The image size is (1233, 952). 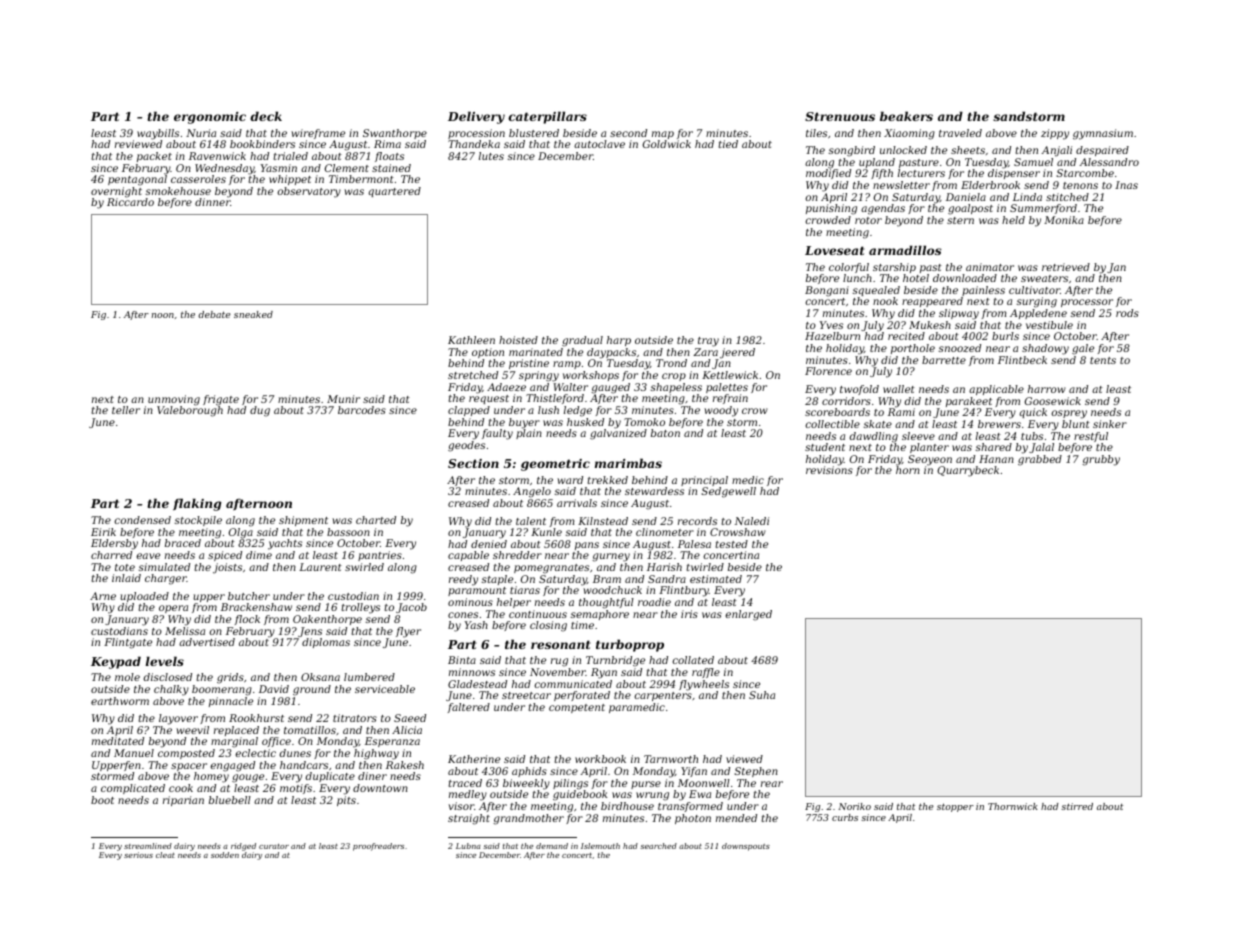 I want to click on curator, so click(x=274, y=846).
